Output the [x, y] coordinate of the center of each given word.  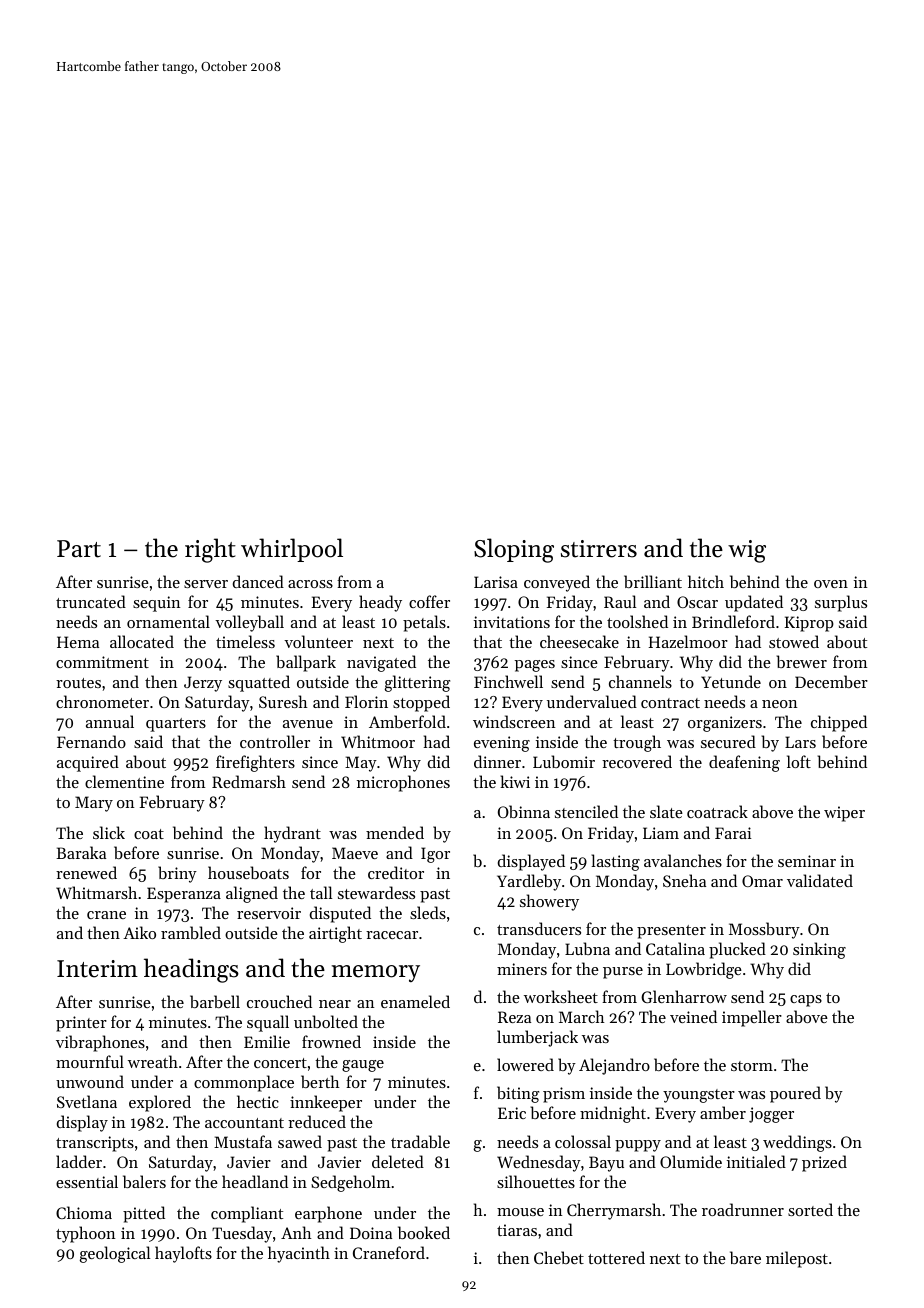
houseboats [248, 872]
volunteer [318, 641]
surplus [841, 603]
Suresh [283, 701]
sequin [156, 604]
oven [831, 584]
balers [144, 1181]
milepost [797, 1259]
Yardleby [529, 882]
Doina [371, 1233]
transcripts [95, 1144]
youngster [699, 1096]
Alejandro [614, 1066]
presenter [671, 932]
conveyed [557, 583]
